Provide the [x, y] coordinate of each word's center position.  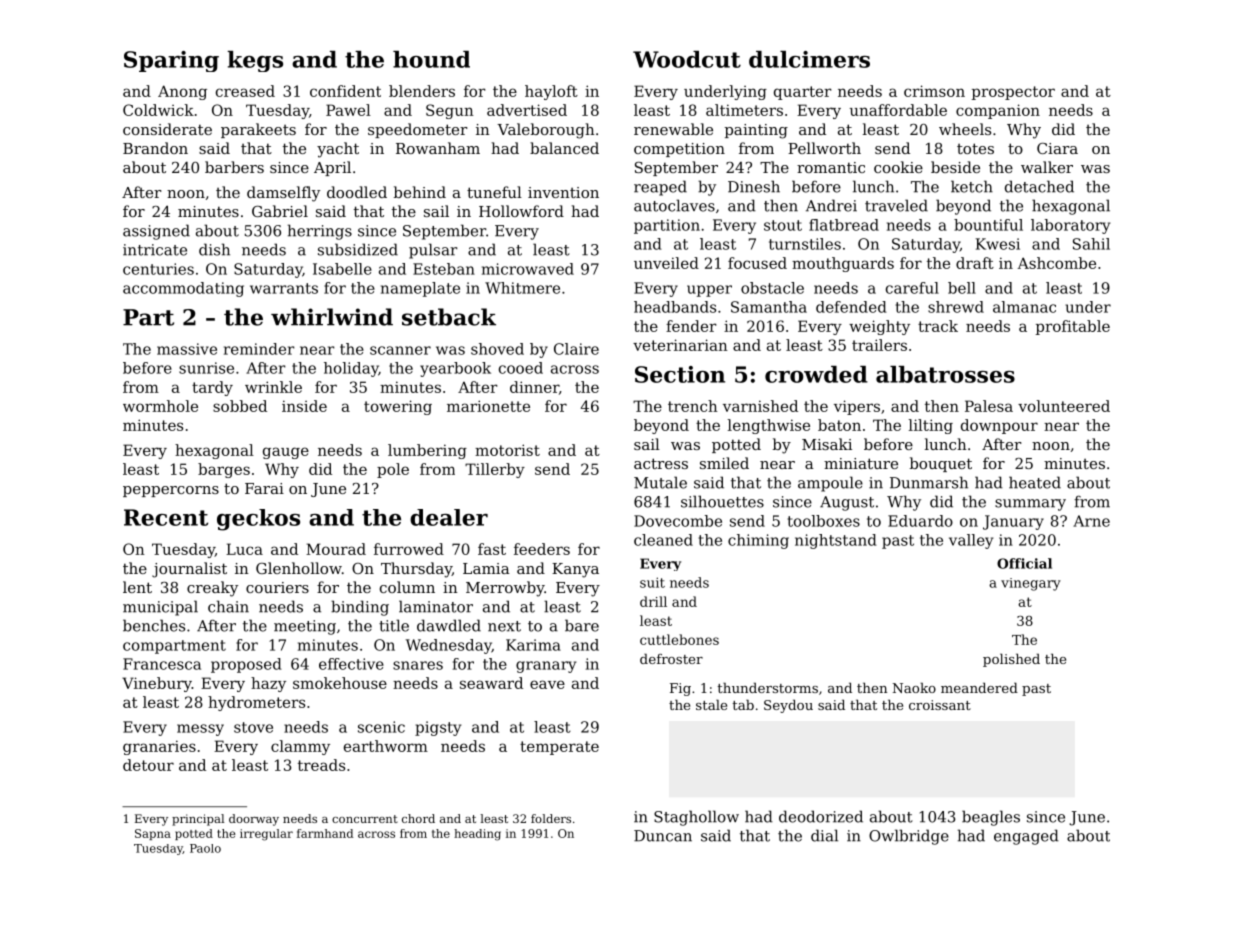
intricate [155, 250]
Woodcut [687, 59]
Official [1024, 563]
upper [709, 291]
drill [653, 601]
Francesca [162, 664]
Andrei [831, 205]
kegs [255, 61]
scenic [381, 727]
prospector [1013, 93]
